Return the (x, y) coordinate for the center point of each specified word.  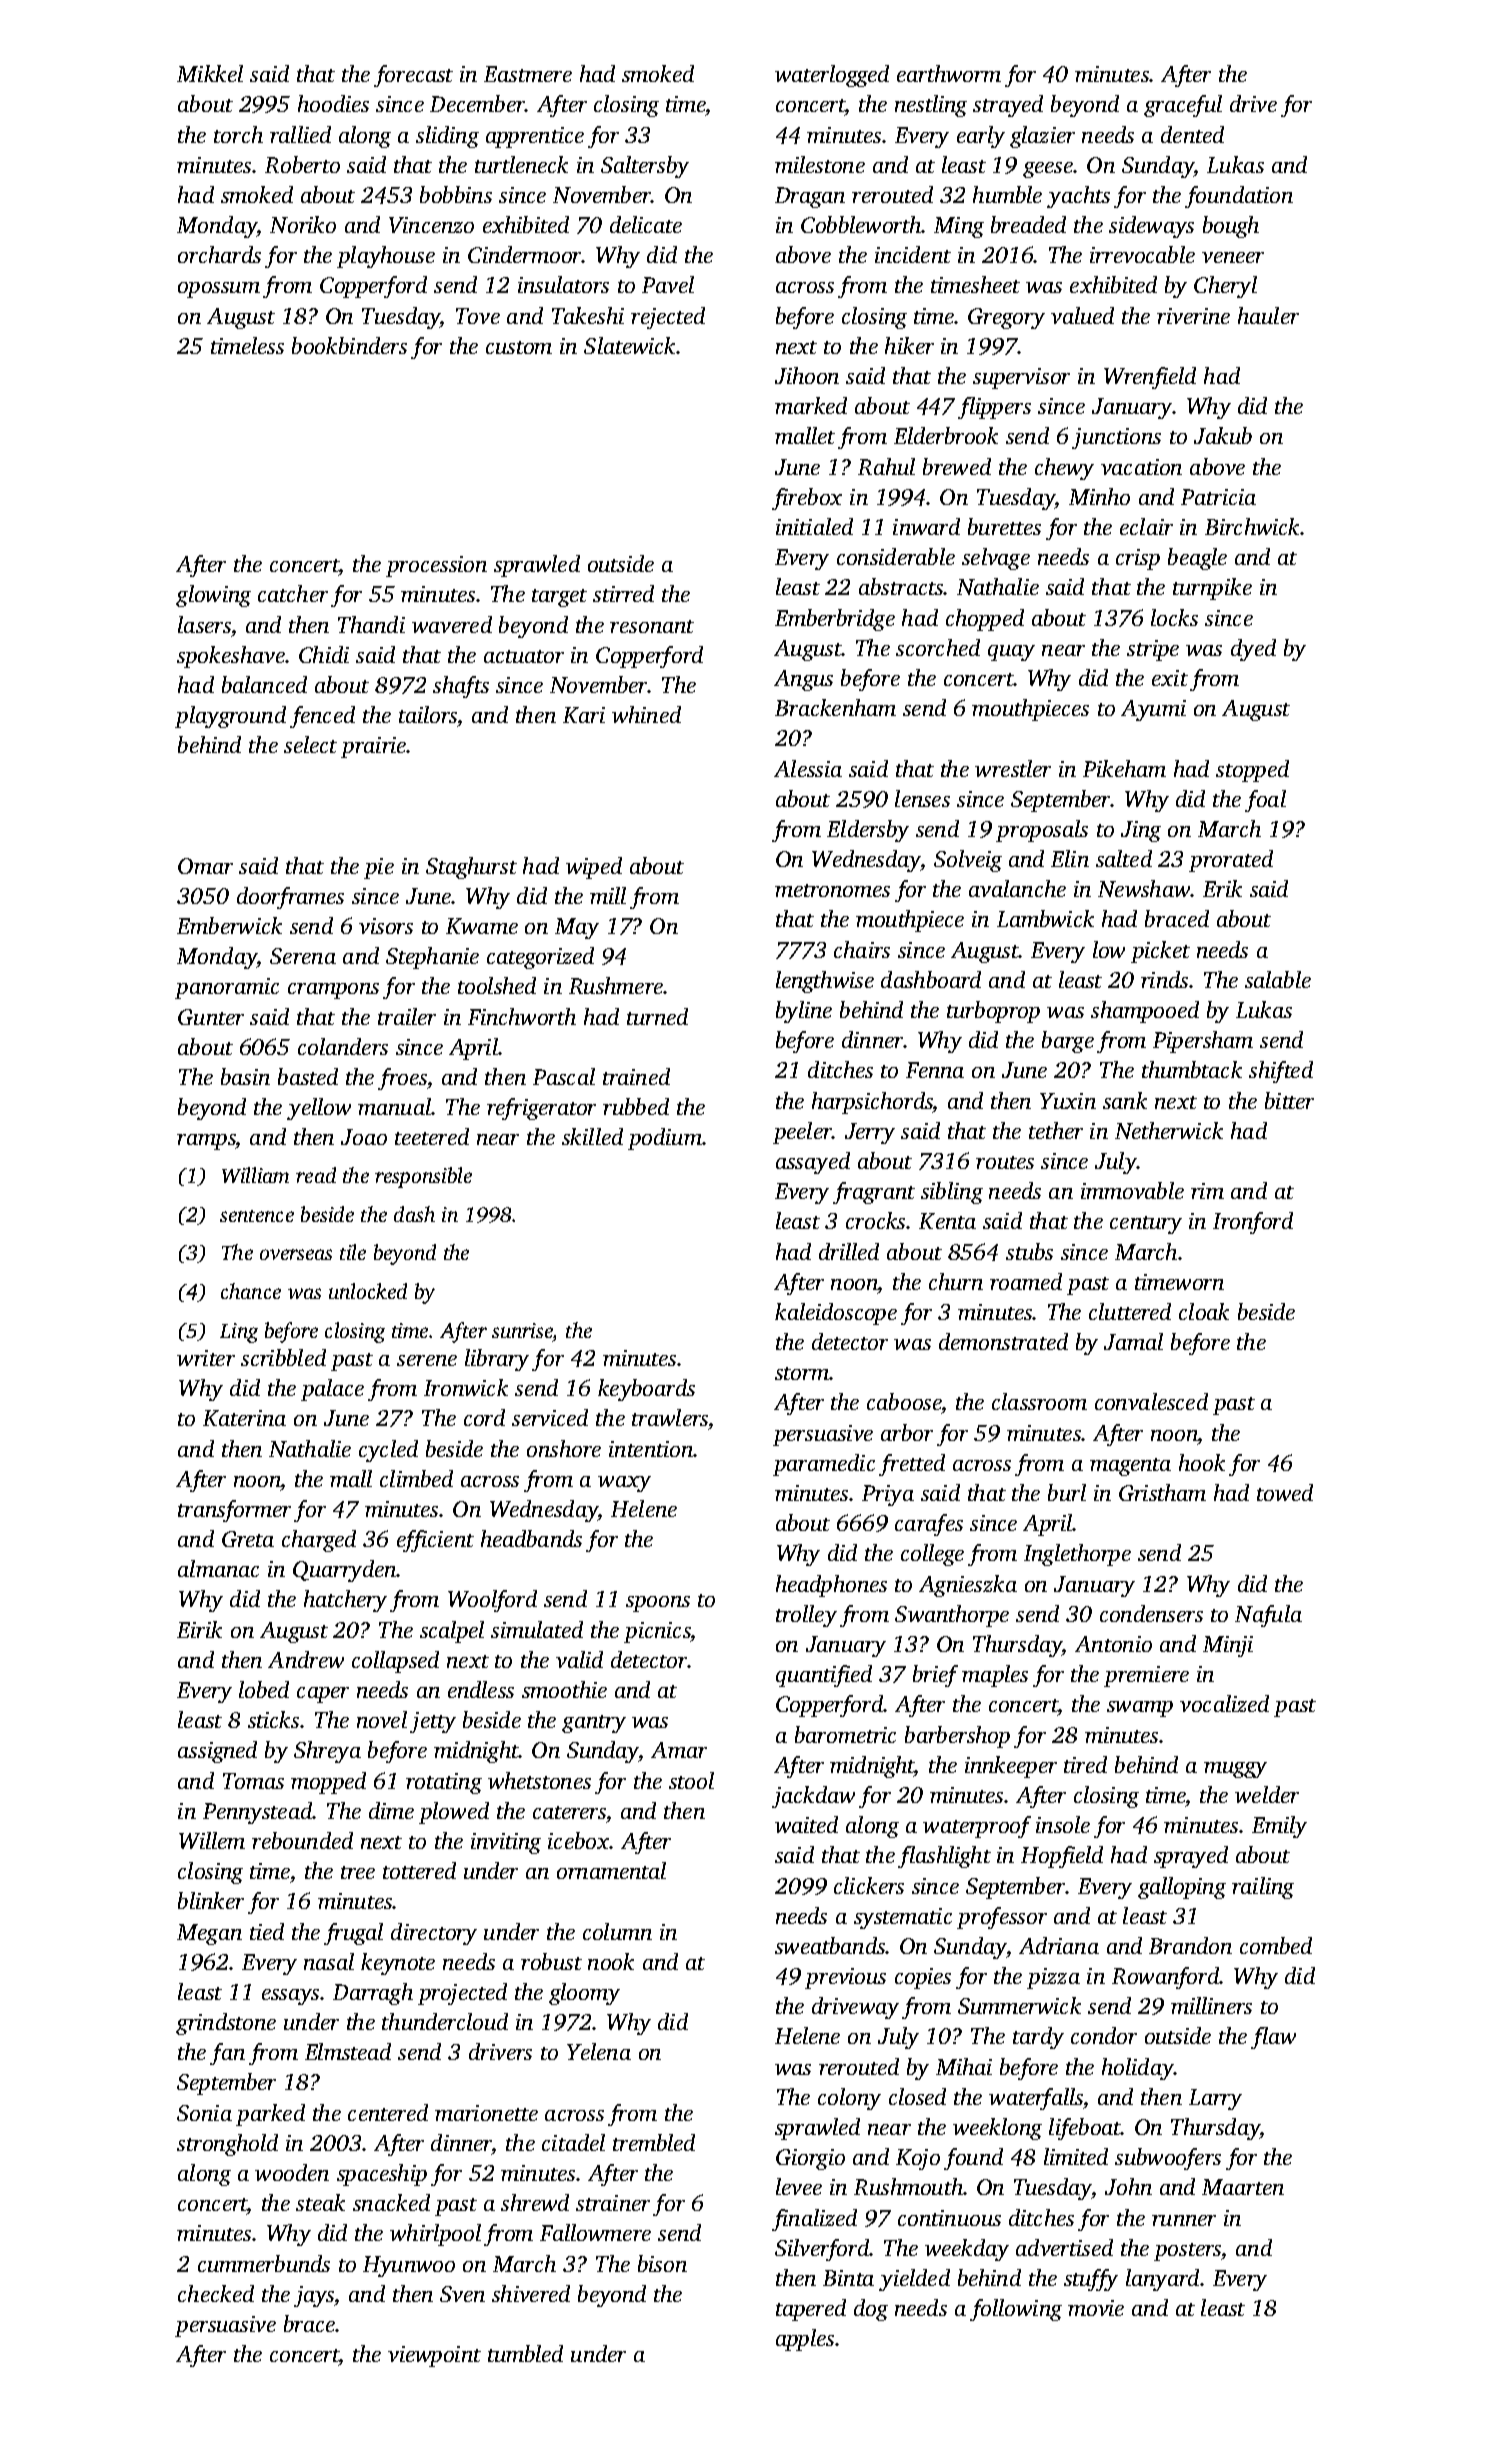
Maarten (1243, 2187)
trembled (654, 2142)
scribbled (283, 1357)
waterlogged (832, 76)
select (310, 744)
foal (1265, 801)
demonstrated (1003, 1341)
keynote (398, 1964)
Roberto (302, 164)
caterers (569, 1812)
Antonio (1113, 1644)
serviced (550, 1417)
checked (216, 2293)
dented (1192, 134)
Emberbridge (835, 620)
